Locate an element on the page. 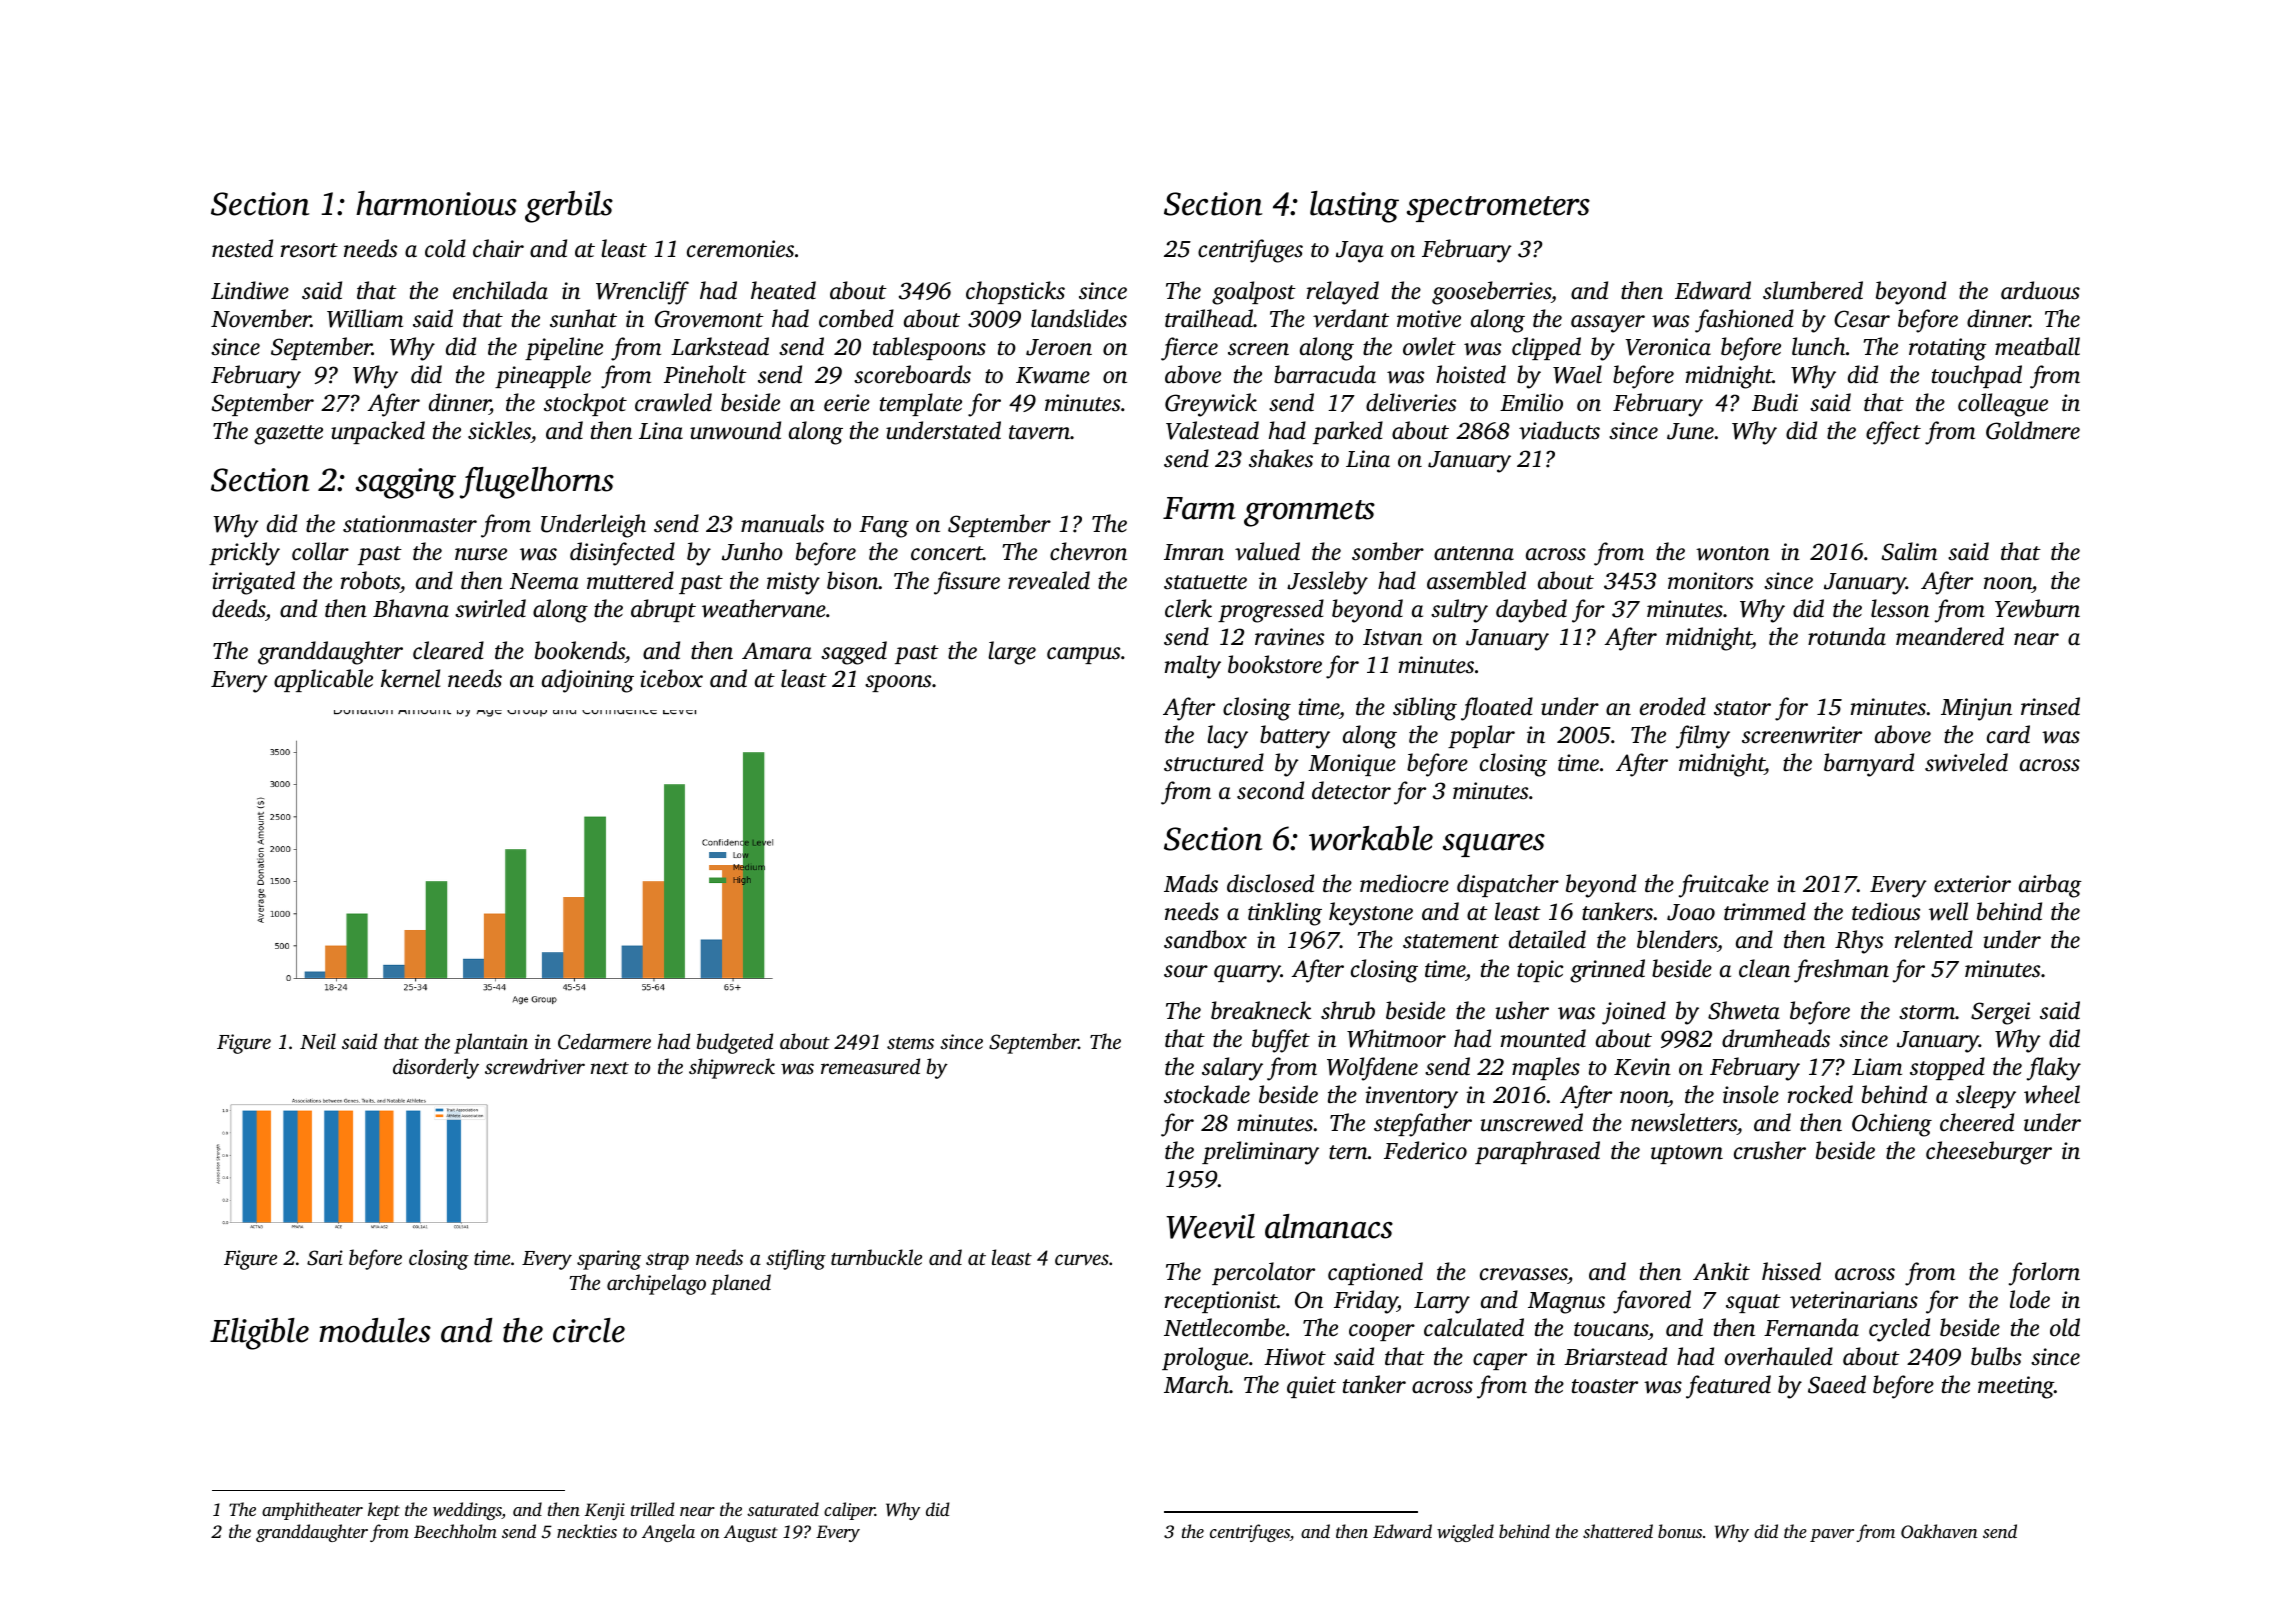 The width and height of the document is (2292, 1620). sunhat is located at coordinates (583, 318).
